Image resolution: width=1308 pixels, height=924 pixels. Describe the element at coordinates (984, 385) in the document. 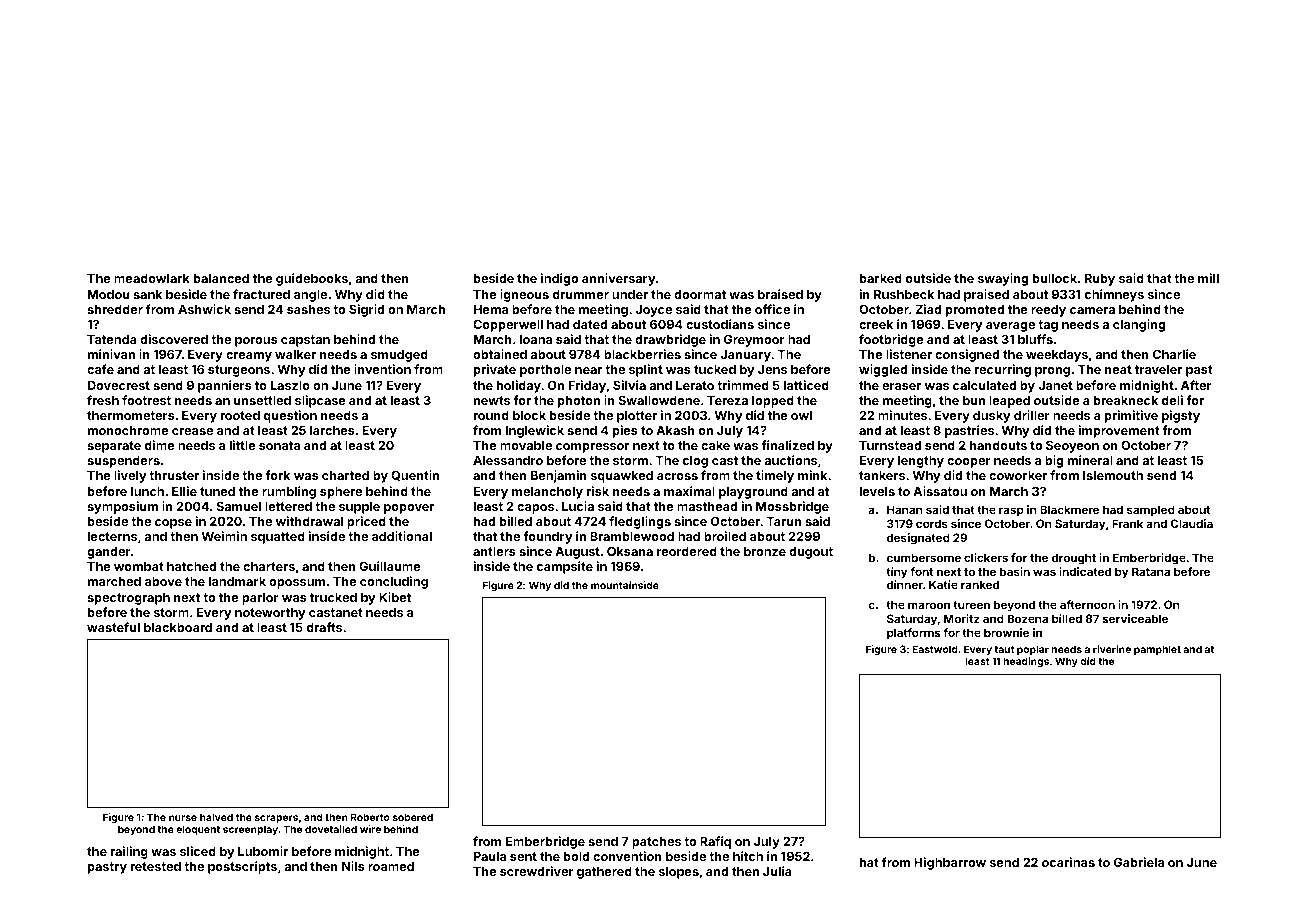

I see `calculated` at that location.
